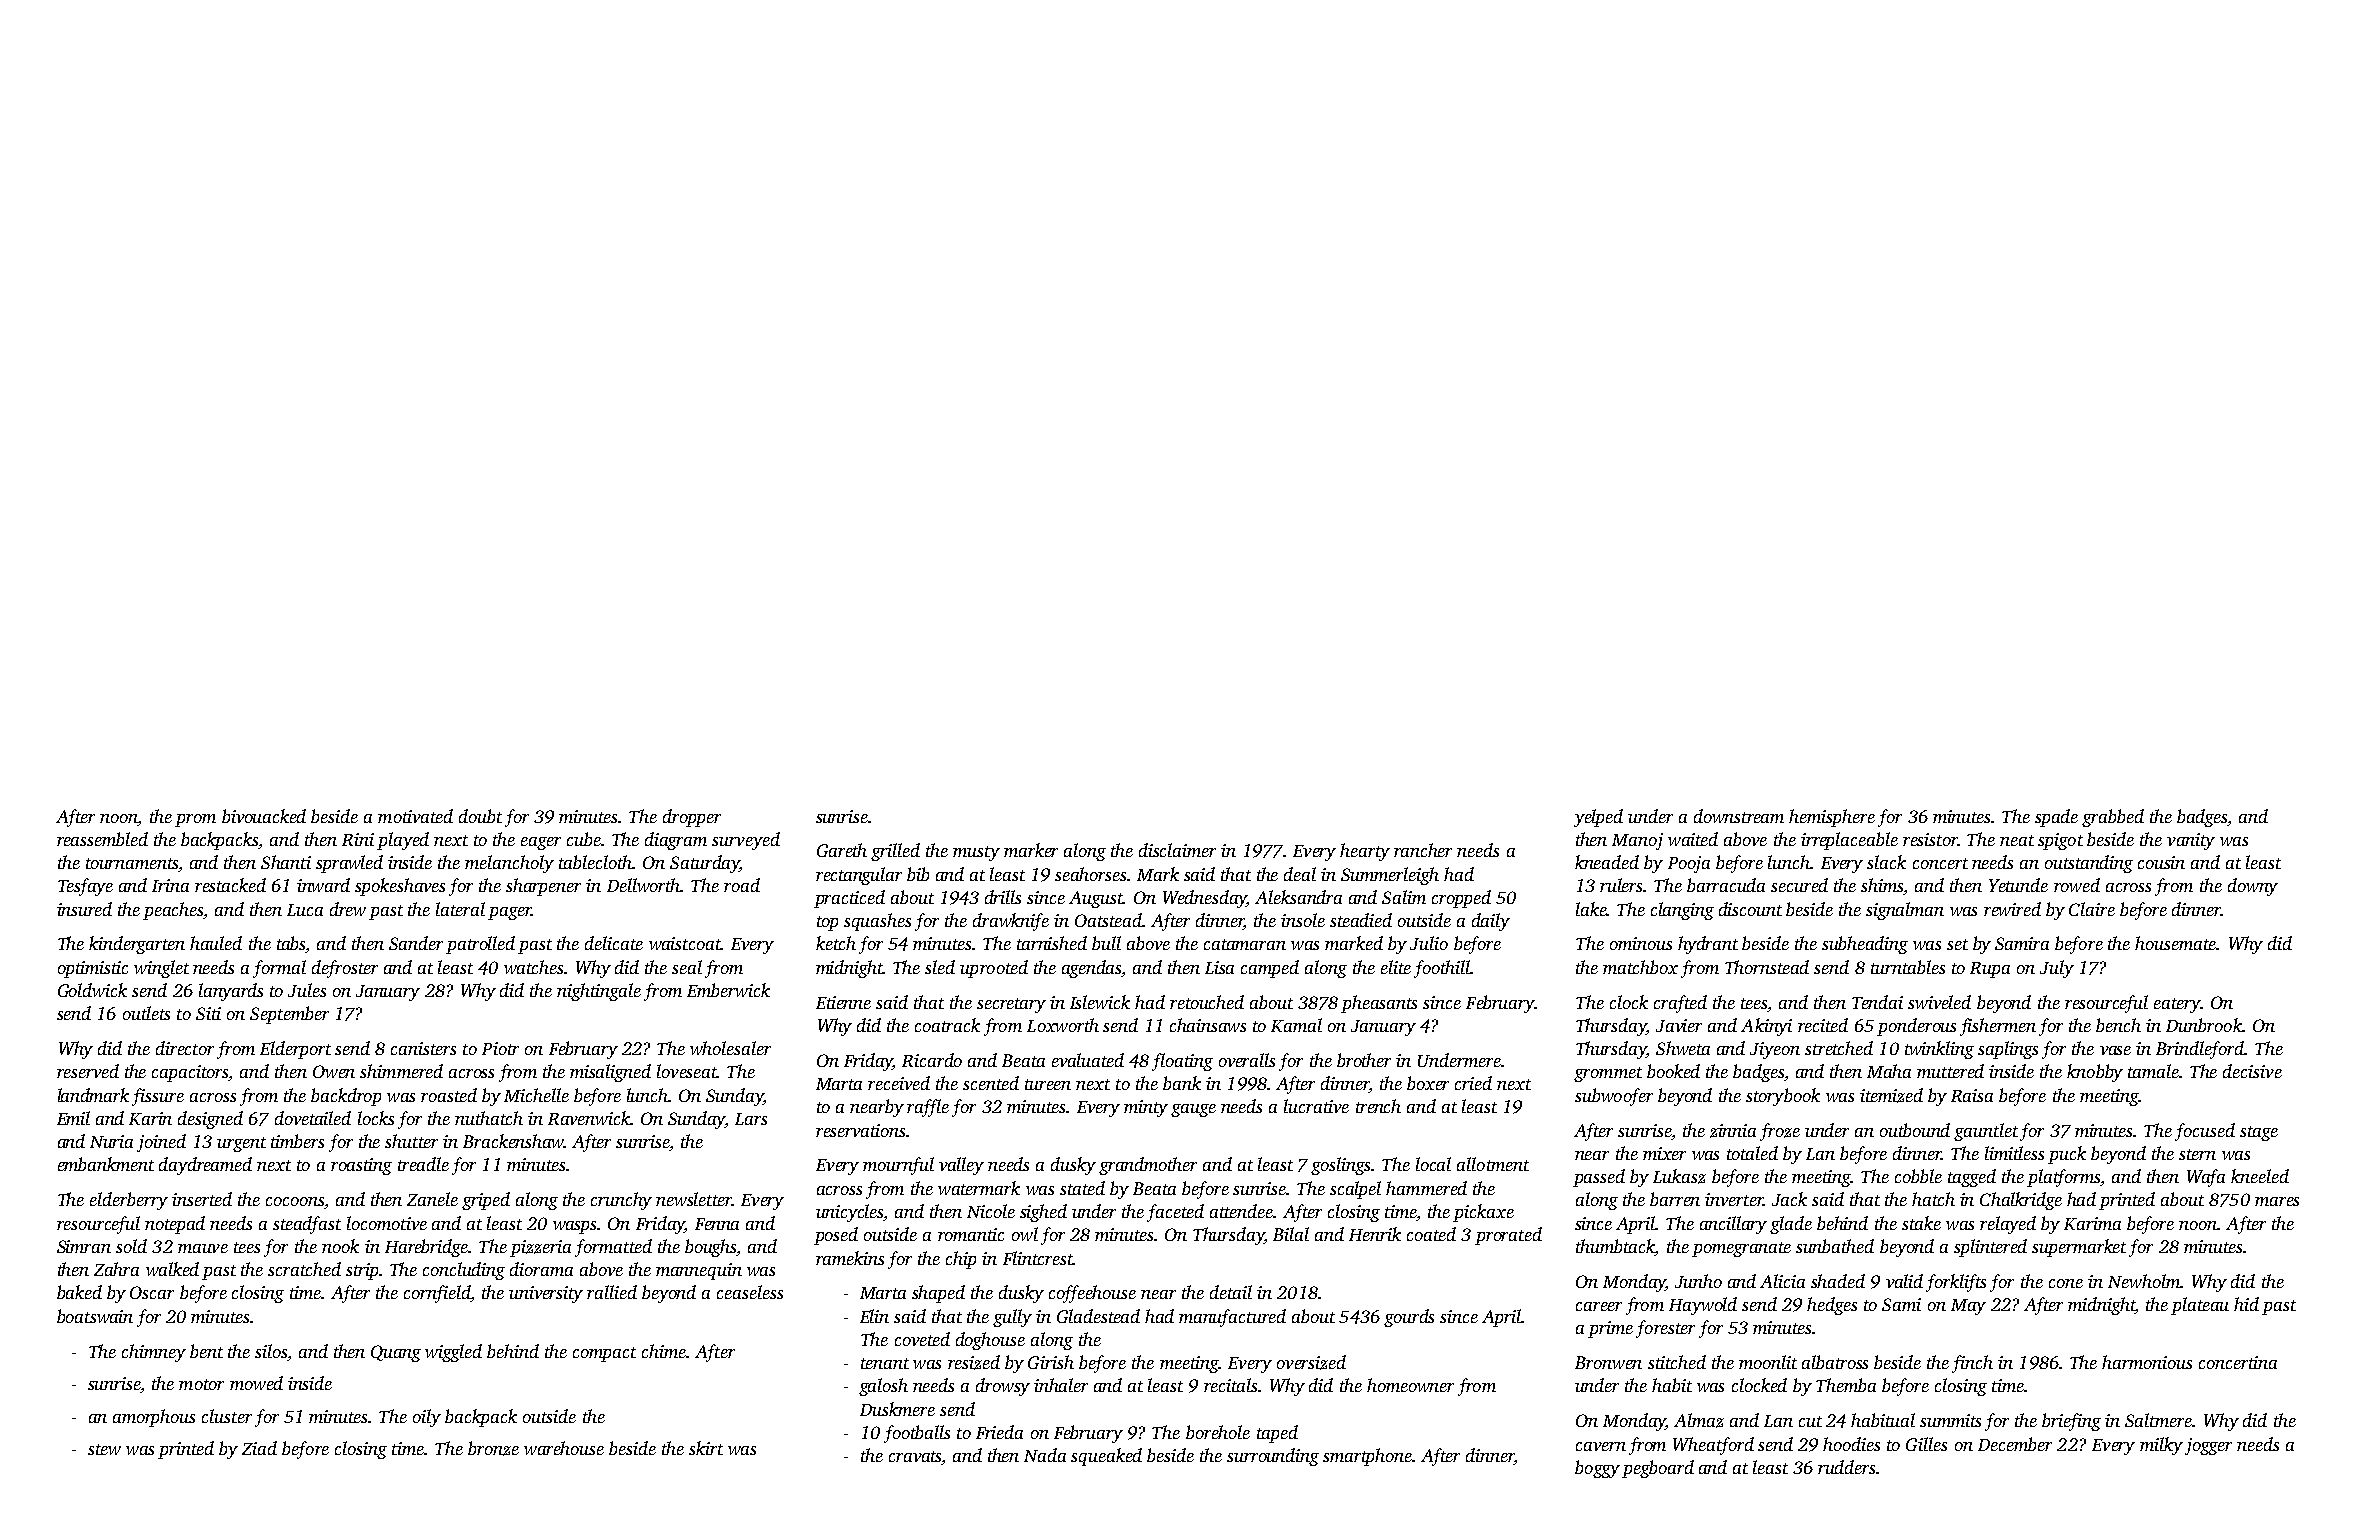 This image has height=1527, width=2359. I want to click on barren, so click(1675, 1199).
